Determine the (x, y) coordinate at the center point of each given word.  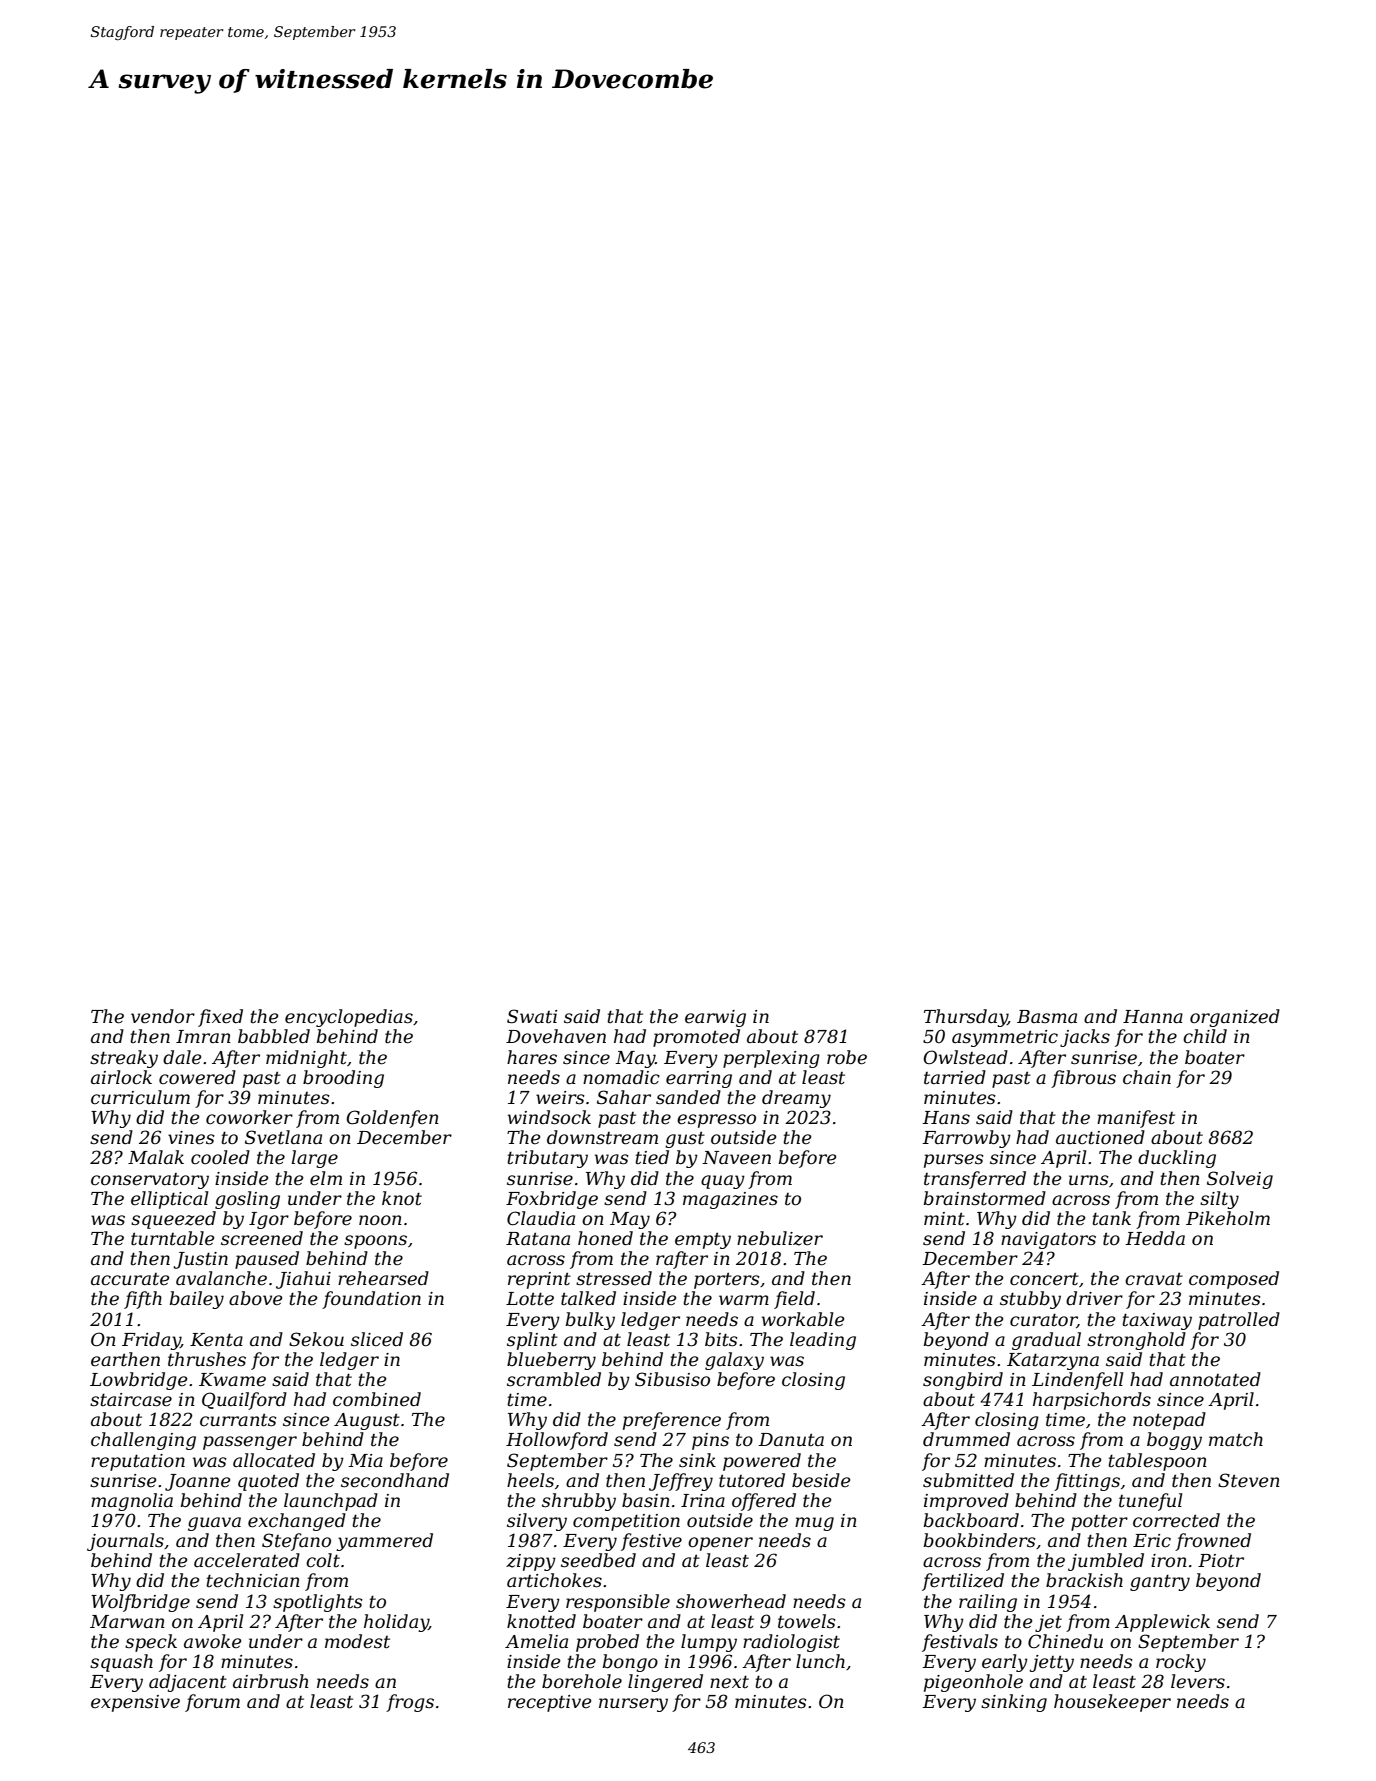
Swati (532, 1016)
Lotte (530, 1299)
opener (720, 1544)
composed (1234, 1280)
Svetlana (283, 1137)
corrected (1176, 1520)
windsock (549, 1117)
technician (253, 1580)
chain (1147, 1077)
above (255, 1298)
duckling (1177, 1159)
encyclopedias (349, 1018)
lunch (820, 1661)
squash (121, 1663)
